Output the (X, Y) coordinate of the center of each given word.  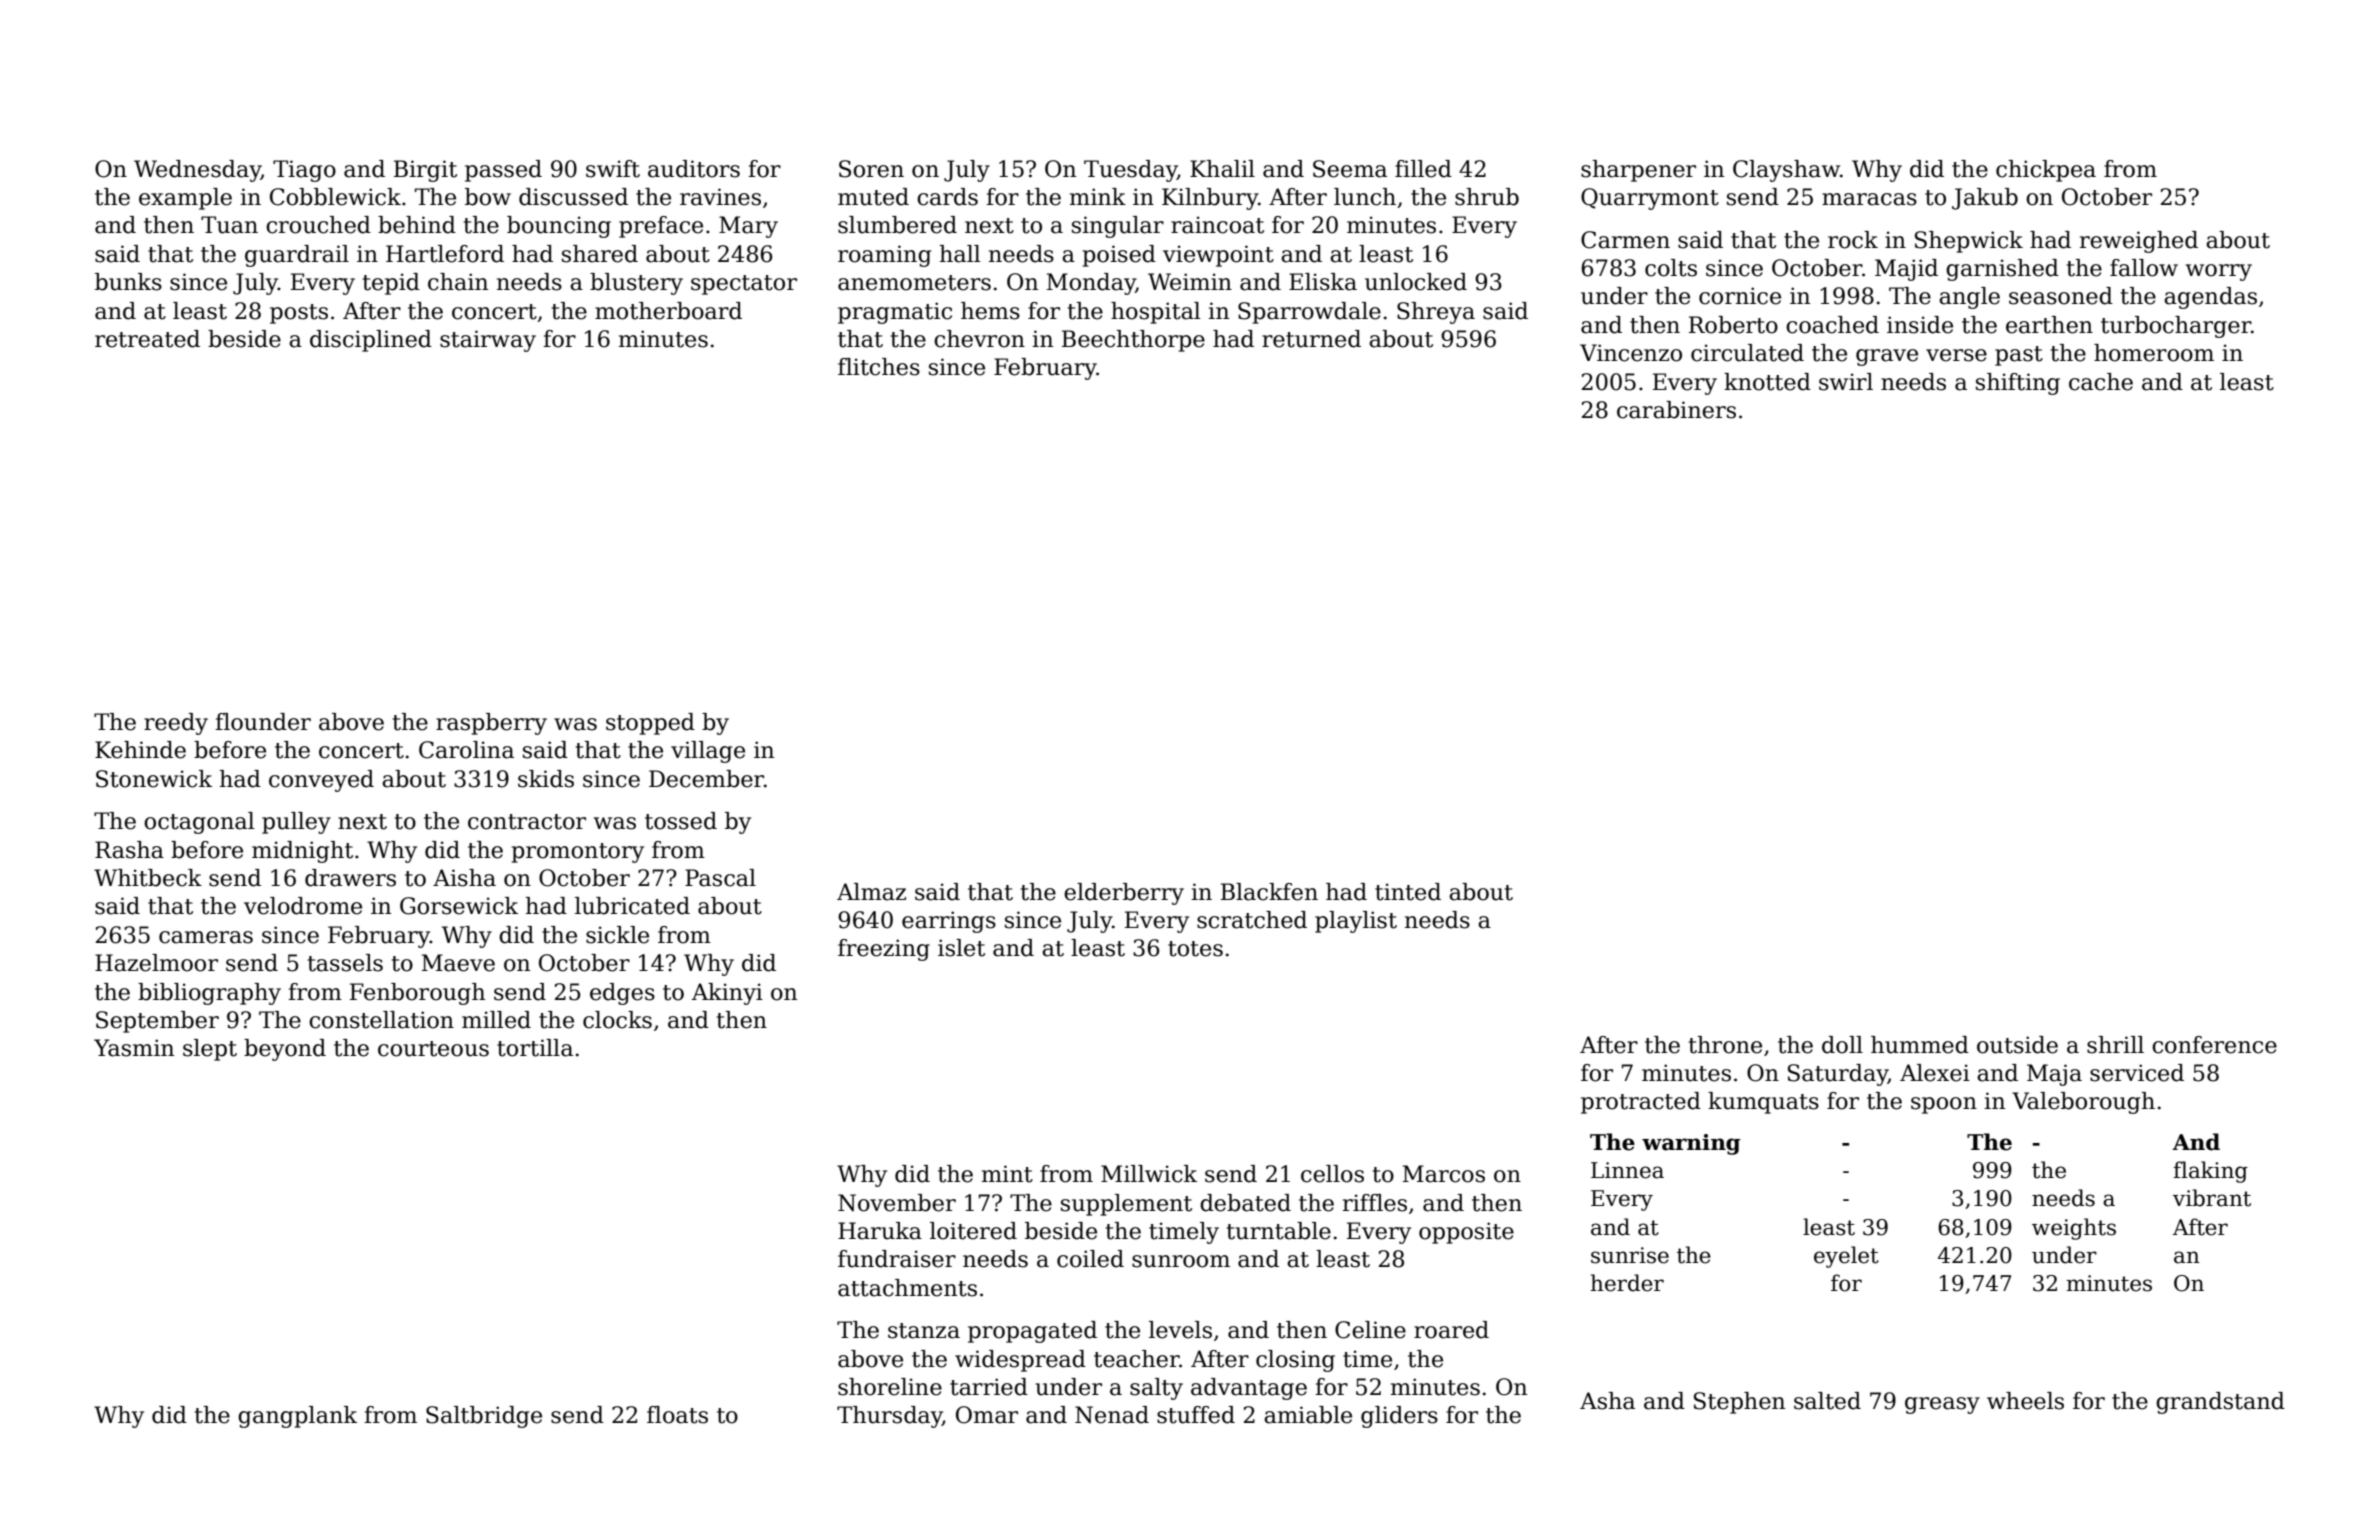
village (708, 752)
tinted (1408, 892)
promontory (578, 853)
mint (1007, 1174)
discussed (573, 197)
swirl (1846, 382)
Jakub (1985, 199)
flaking (2210, 1172)
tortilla (535, 1048)
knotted (1767, 382)
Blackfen (1269, 892)
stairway (488, 341)
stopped (650, 724)
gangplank (297, 1417)
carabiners (1676, 410)
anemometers (914, 283)
